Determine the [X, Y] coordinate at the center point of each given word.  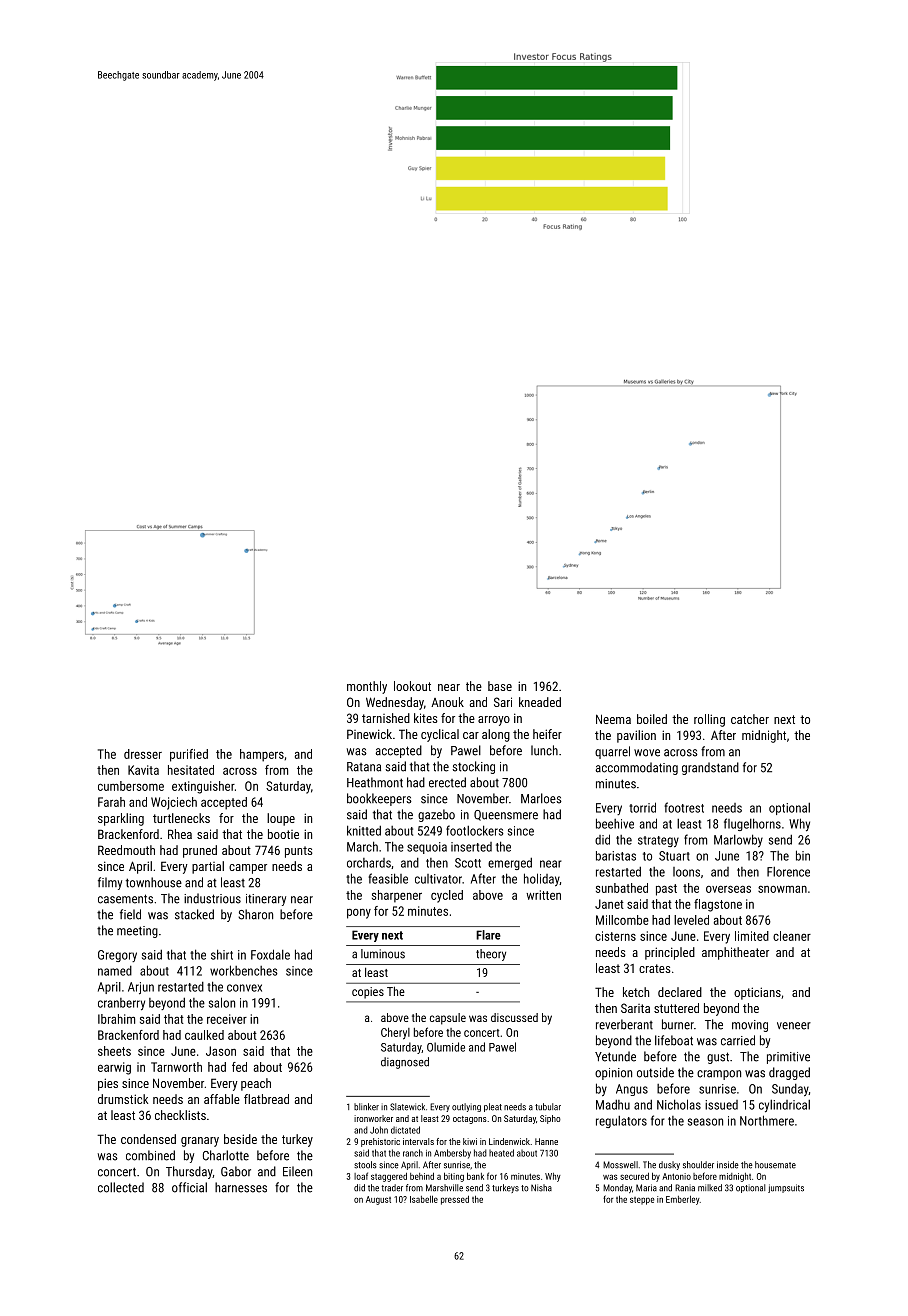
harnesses [241, 1187]
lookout [412, 686]
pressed [455, 1200]
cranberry [121, 1004]
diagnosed [405, 1063]
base [500, 686]
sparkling [121, 819]
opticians [757, 993]
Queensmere [506, 815]
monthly [367, 687]
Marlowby [738, 840]
